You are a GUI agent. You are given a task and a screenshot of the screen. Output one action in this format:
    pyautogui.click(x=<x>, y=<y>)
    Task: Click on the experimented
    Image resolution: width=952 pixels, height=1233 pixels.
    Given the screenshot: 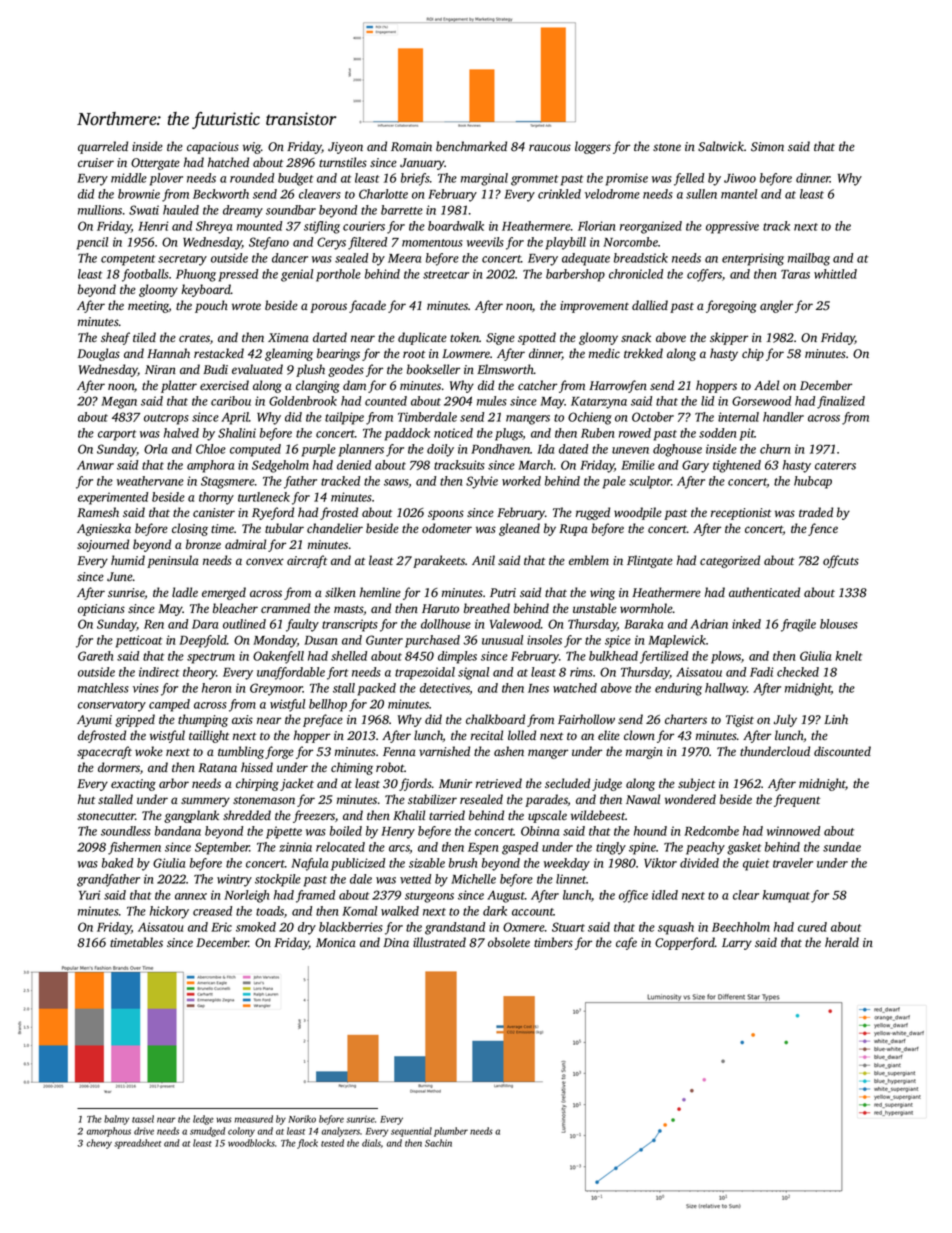 What is the action you would take?
    pyautogui.click(x=113, y=498)
